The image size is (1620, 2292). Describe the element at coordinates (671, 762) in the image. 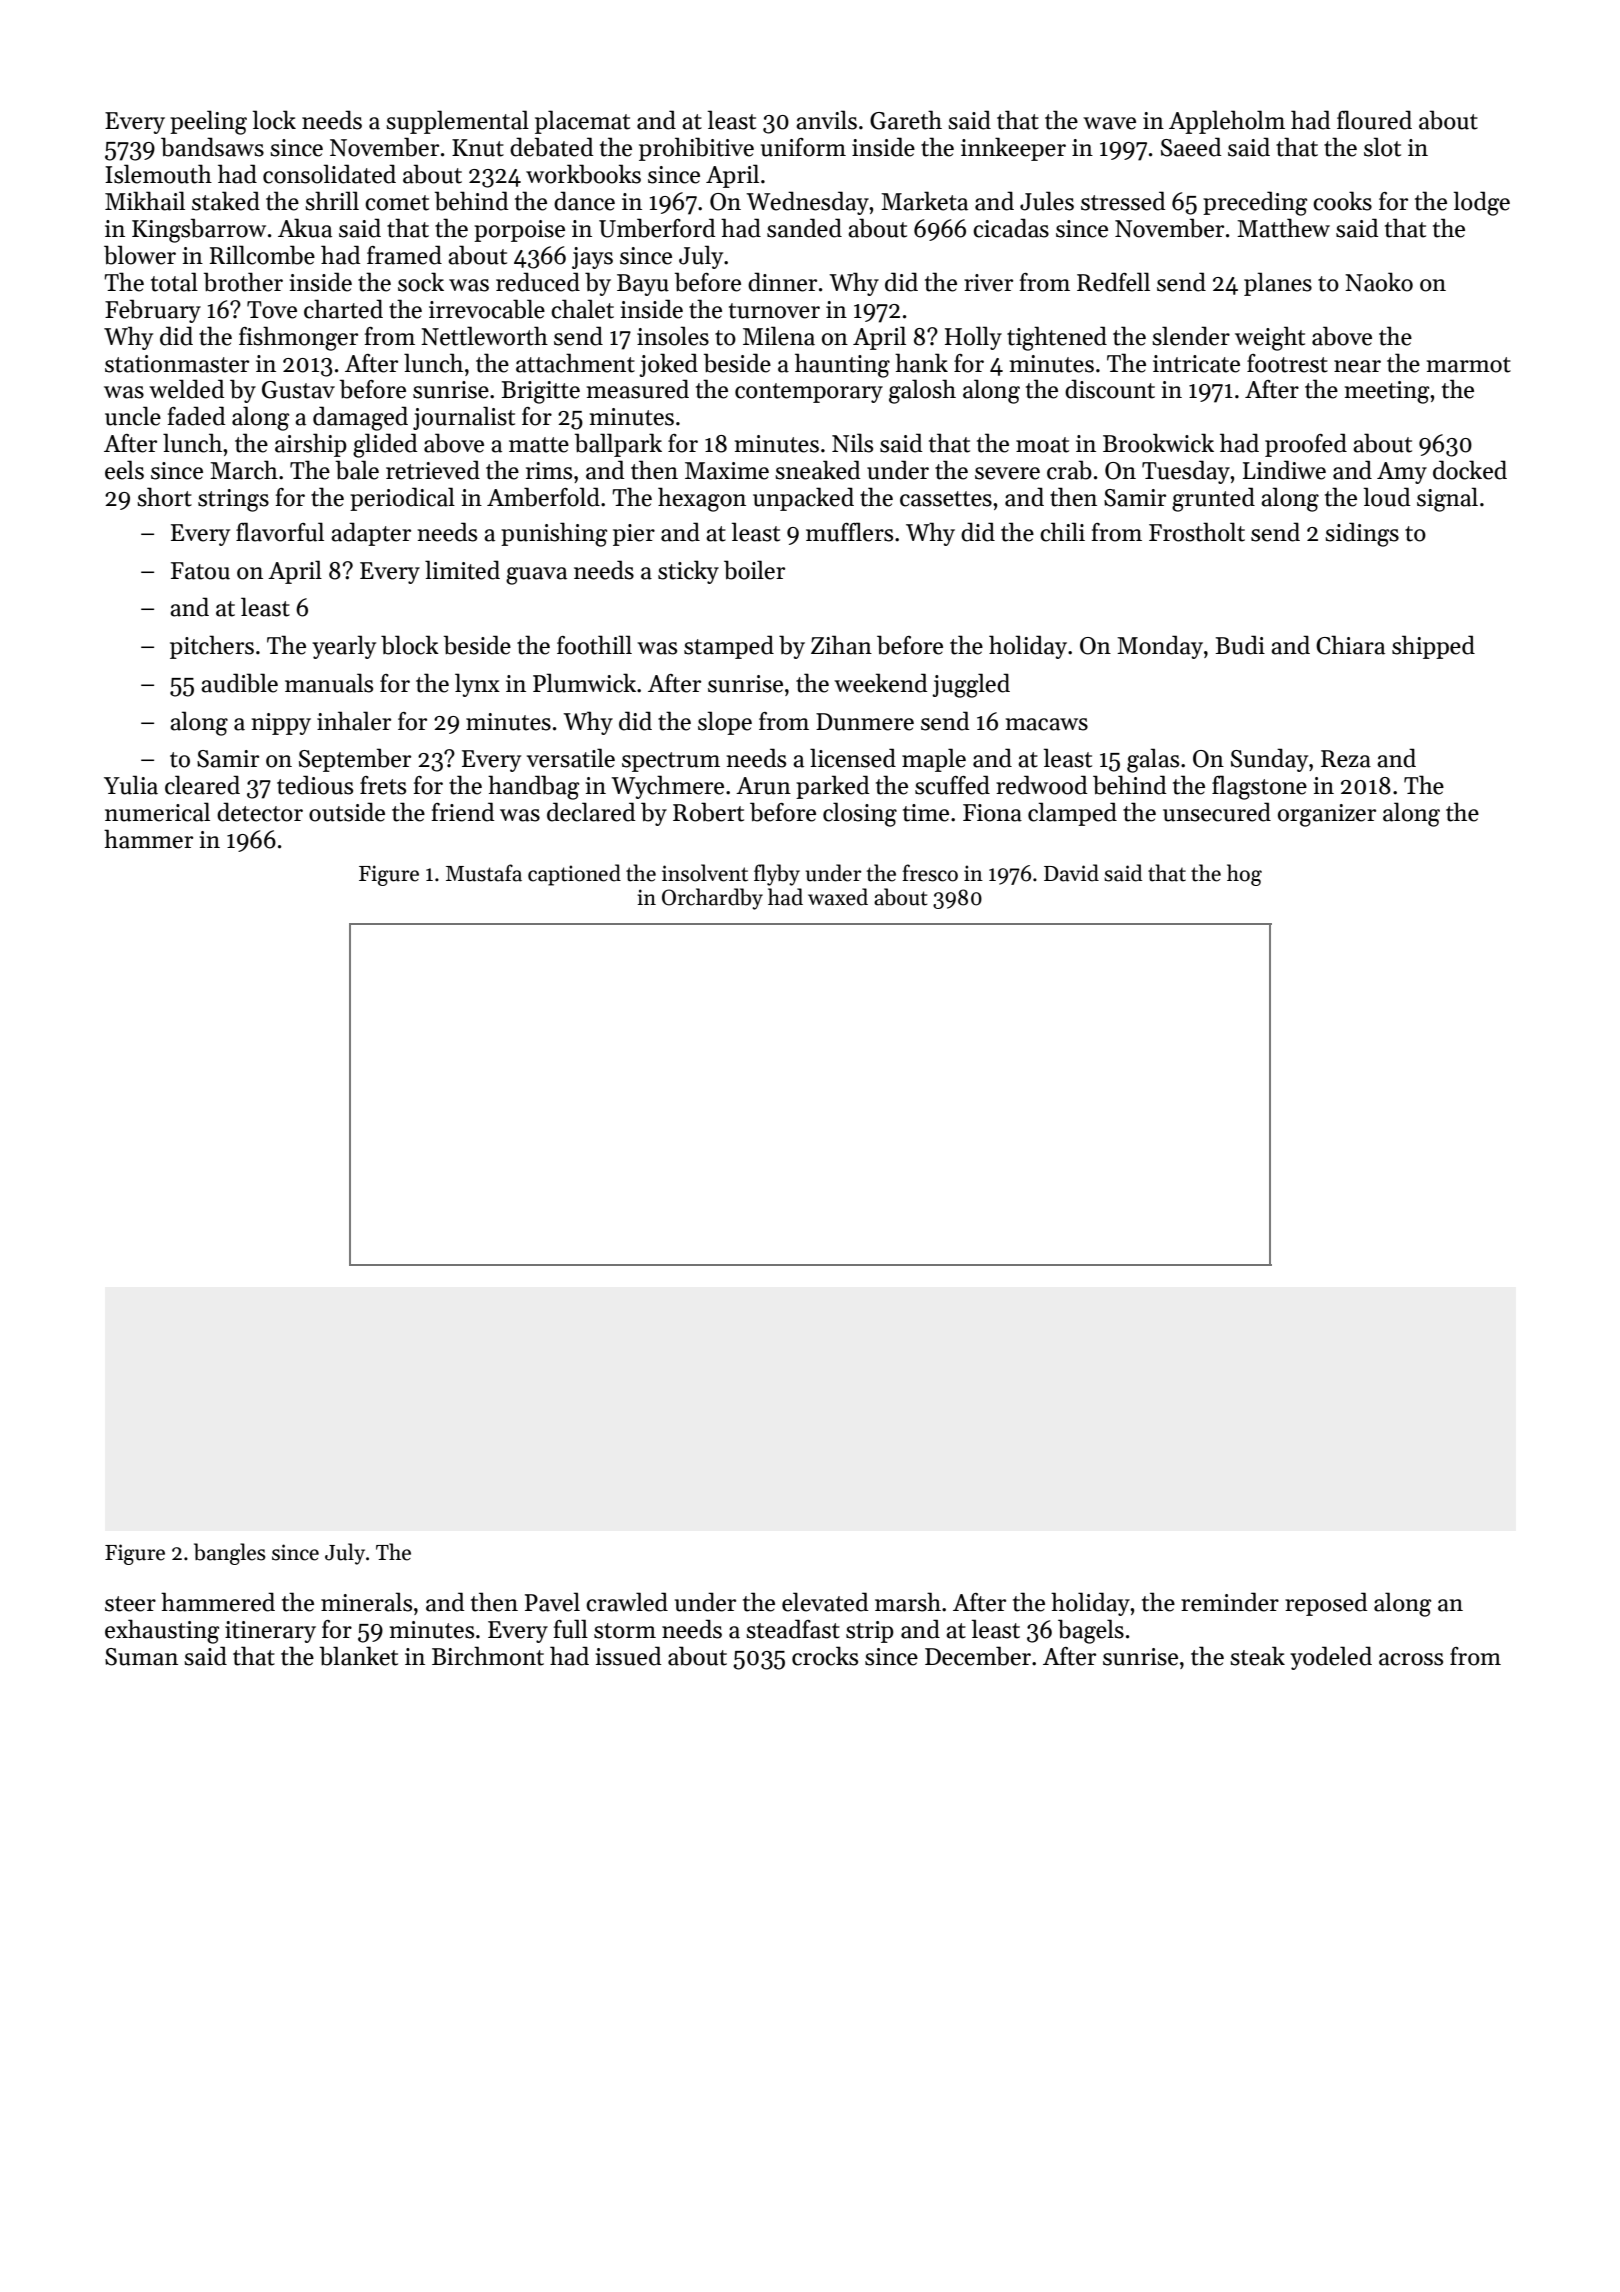

I see `spectrum` at that location.
